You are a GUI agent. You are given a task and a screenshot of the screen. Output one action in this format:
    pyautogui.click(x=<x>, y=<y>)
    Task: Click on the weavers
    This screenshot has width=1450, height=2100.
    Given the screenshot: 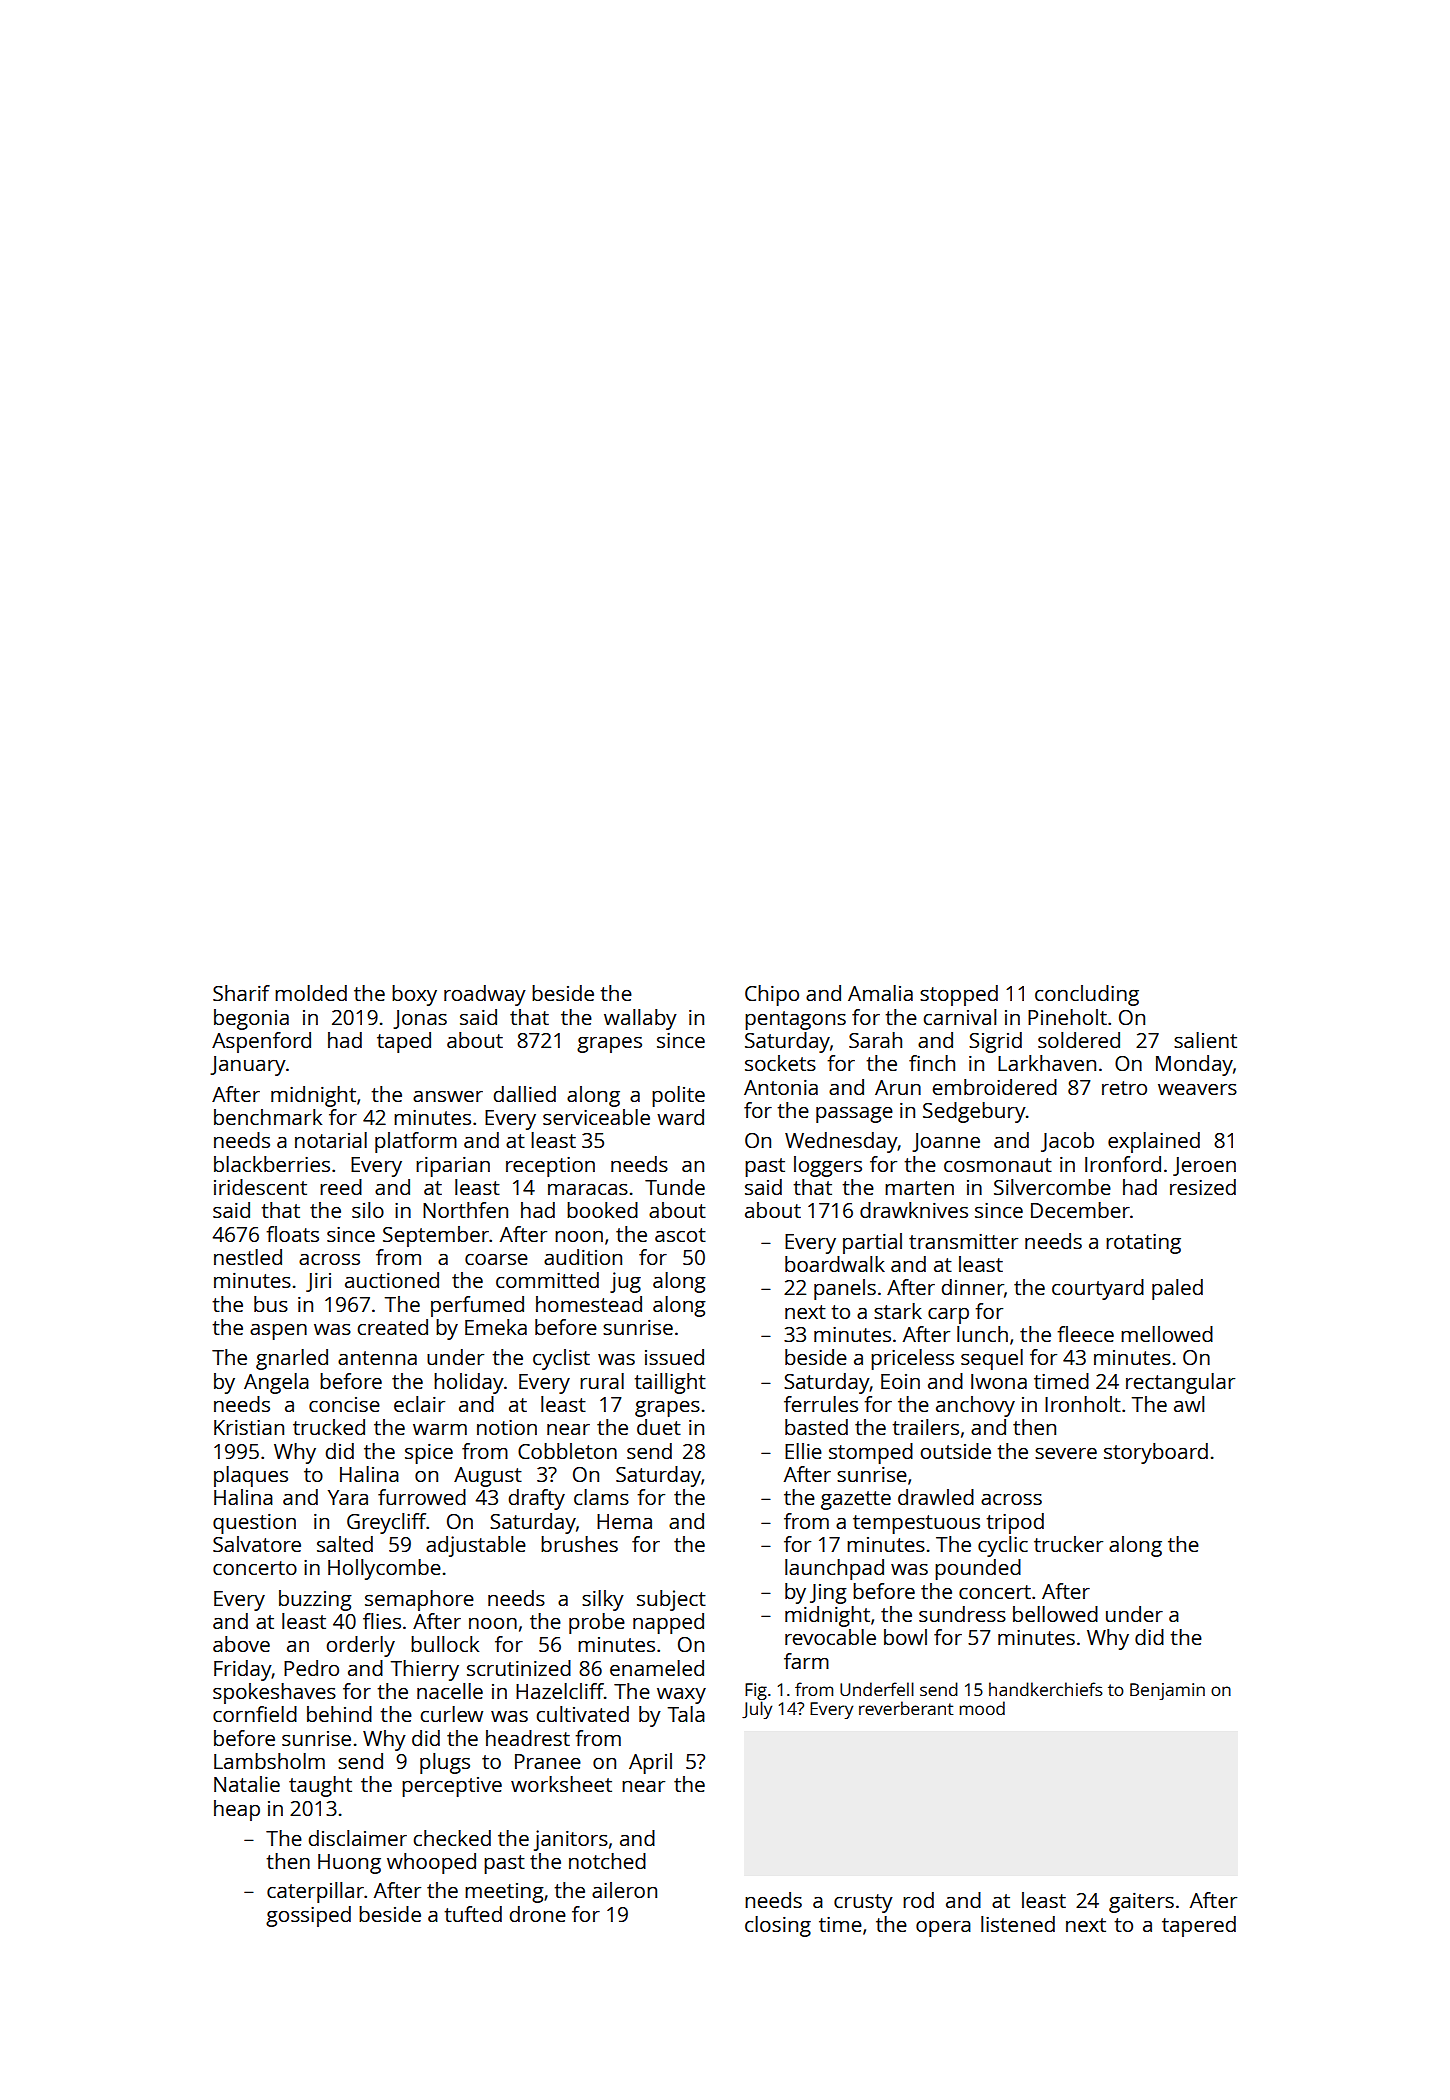 What is the action you would take?
    pyautogui.click(x=1197, y=1089)
